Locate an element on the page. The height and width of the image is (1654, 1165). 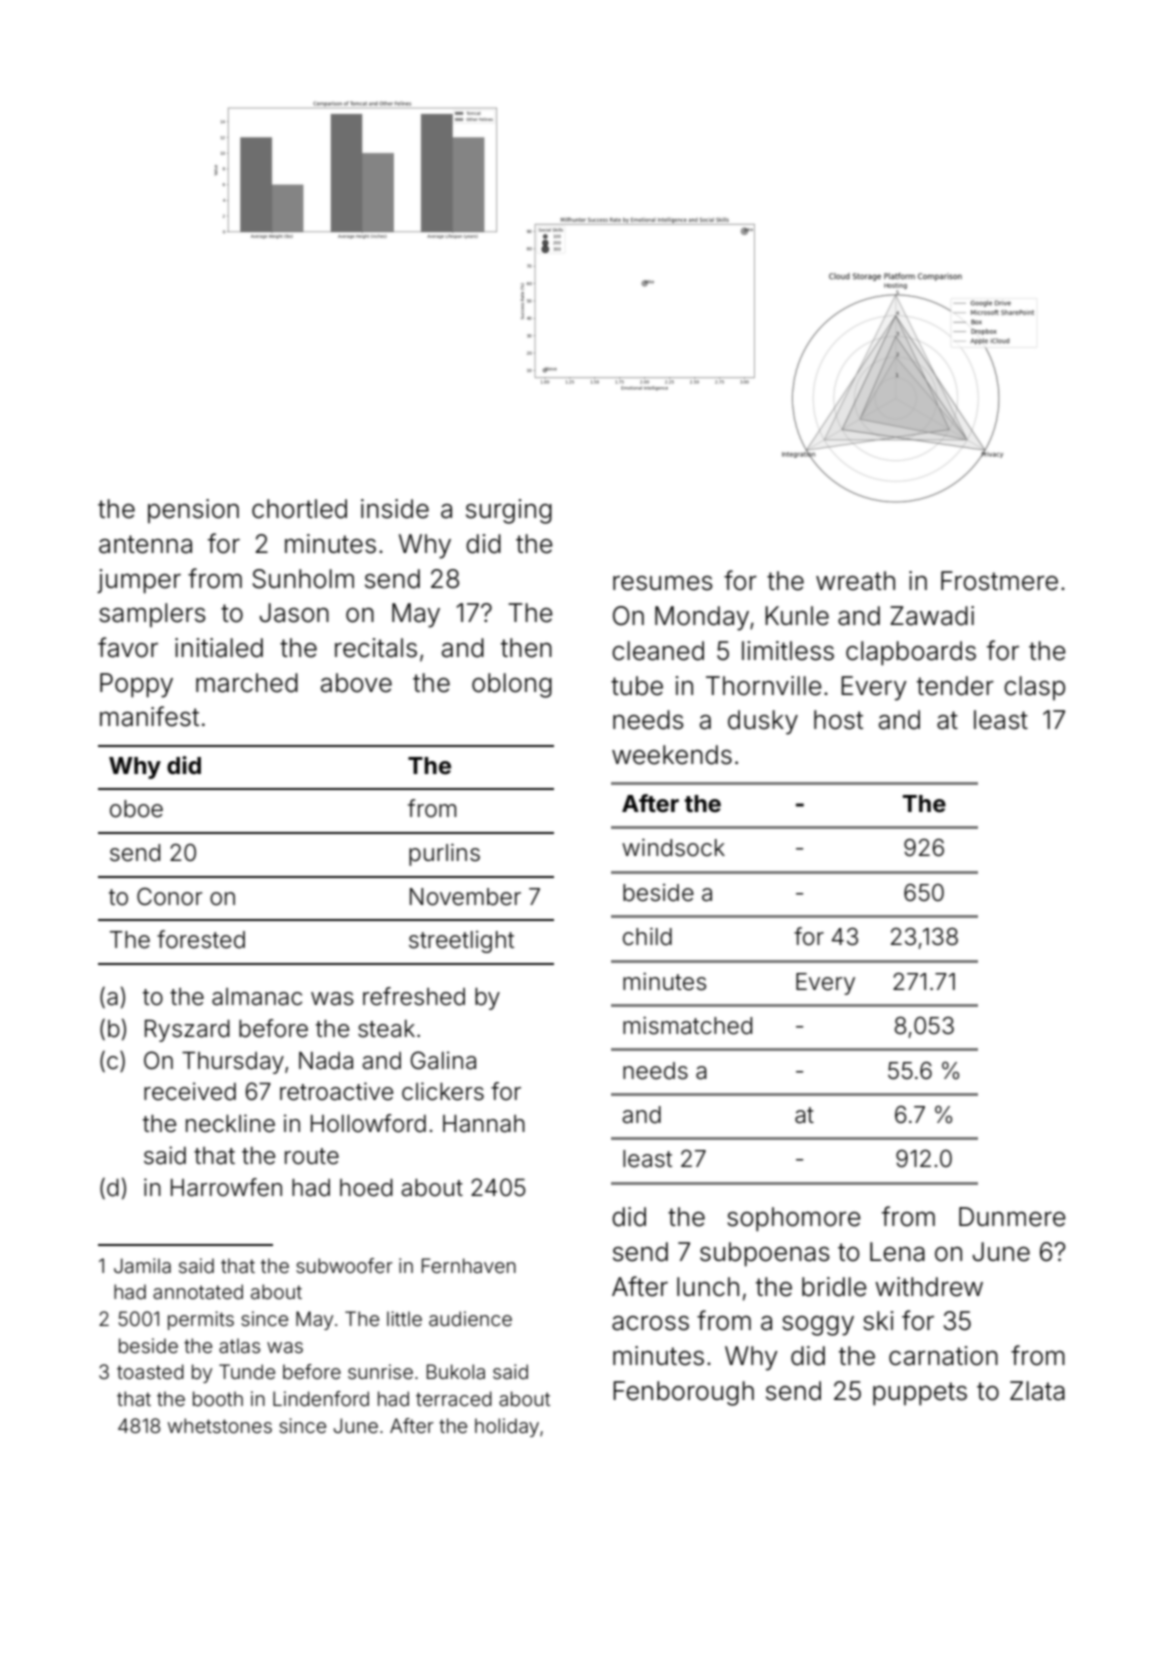
mismatched is located at coordinates (687, 1026).
